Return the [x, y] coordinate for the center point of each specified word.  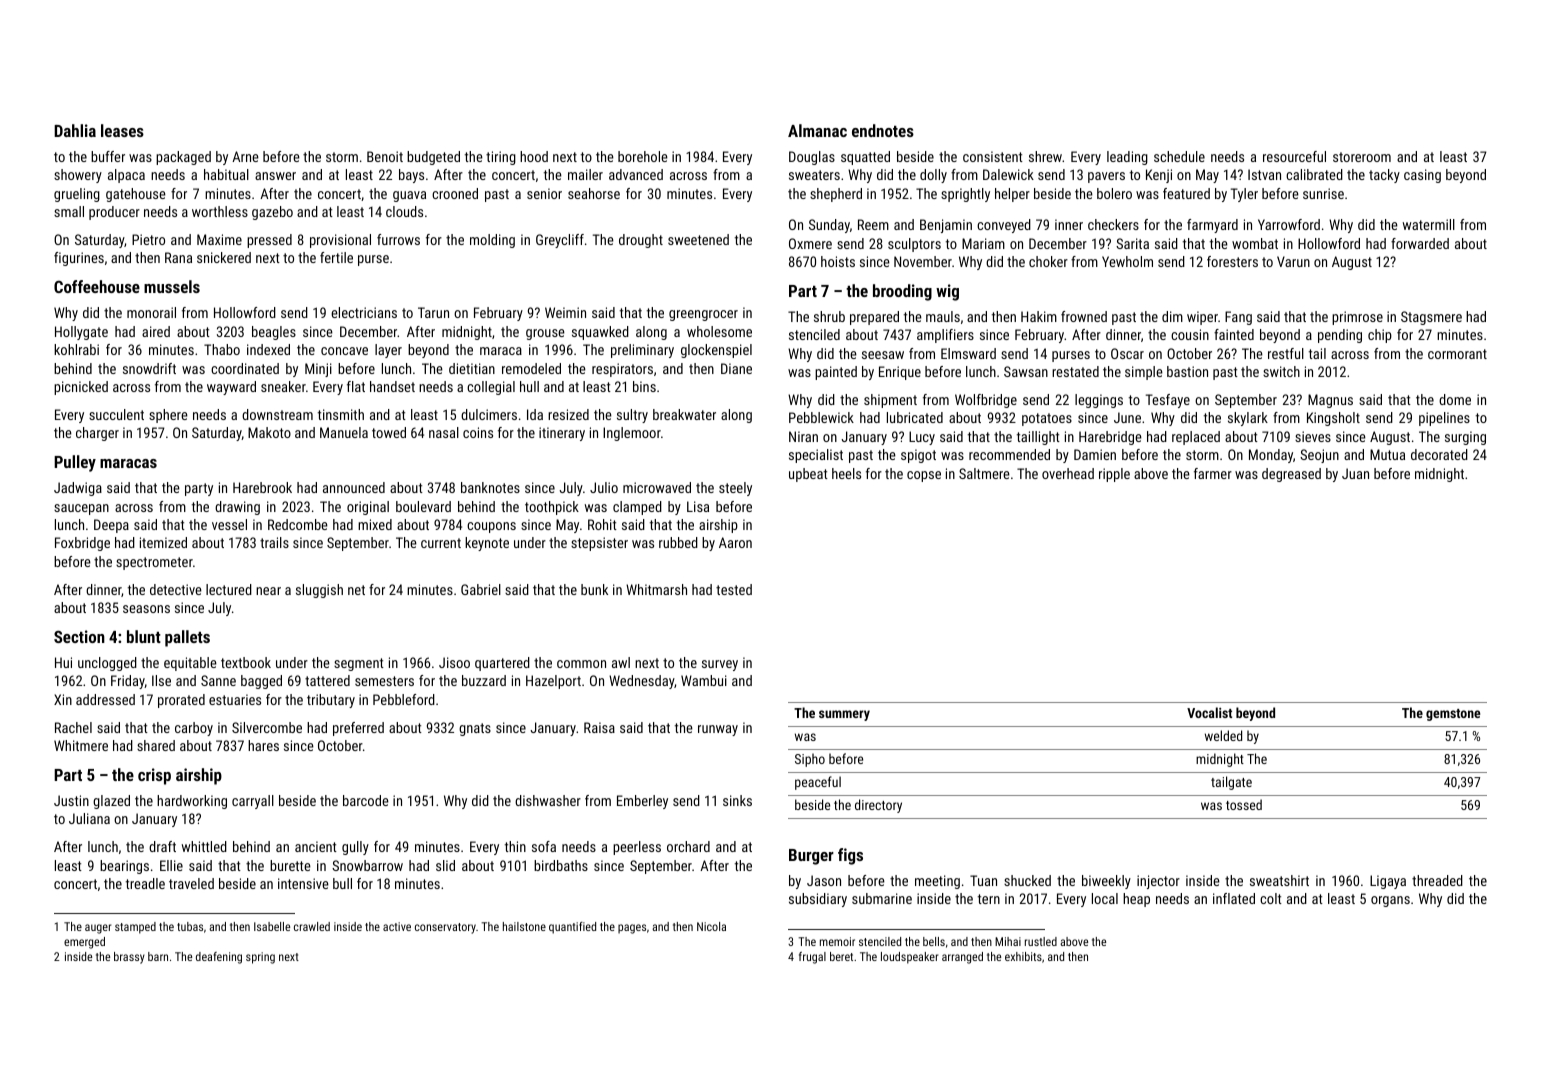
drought [641, 241]
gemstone [1453, 715]
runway [718, 730]
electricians [364, 312]
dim [1172, 316]
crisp [154, 776]
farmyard [1212, 226]
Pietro [148, 239]
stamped [135, 928]
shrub [829, 316]
